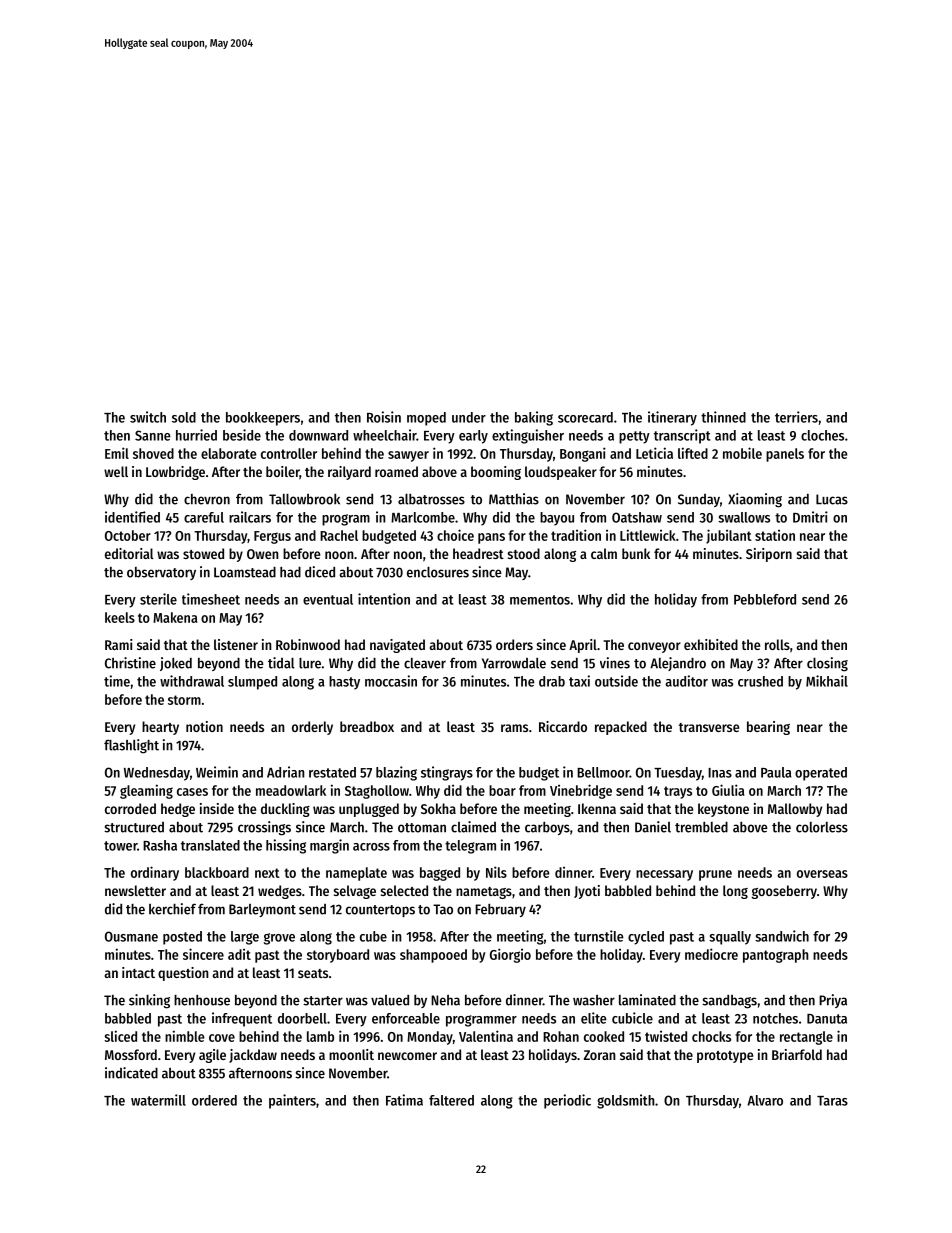 The image size is (952, 1233). What do you see at coordinates (723, 417) in the page?
I see `thinned` at bounding box center [723, 417].
